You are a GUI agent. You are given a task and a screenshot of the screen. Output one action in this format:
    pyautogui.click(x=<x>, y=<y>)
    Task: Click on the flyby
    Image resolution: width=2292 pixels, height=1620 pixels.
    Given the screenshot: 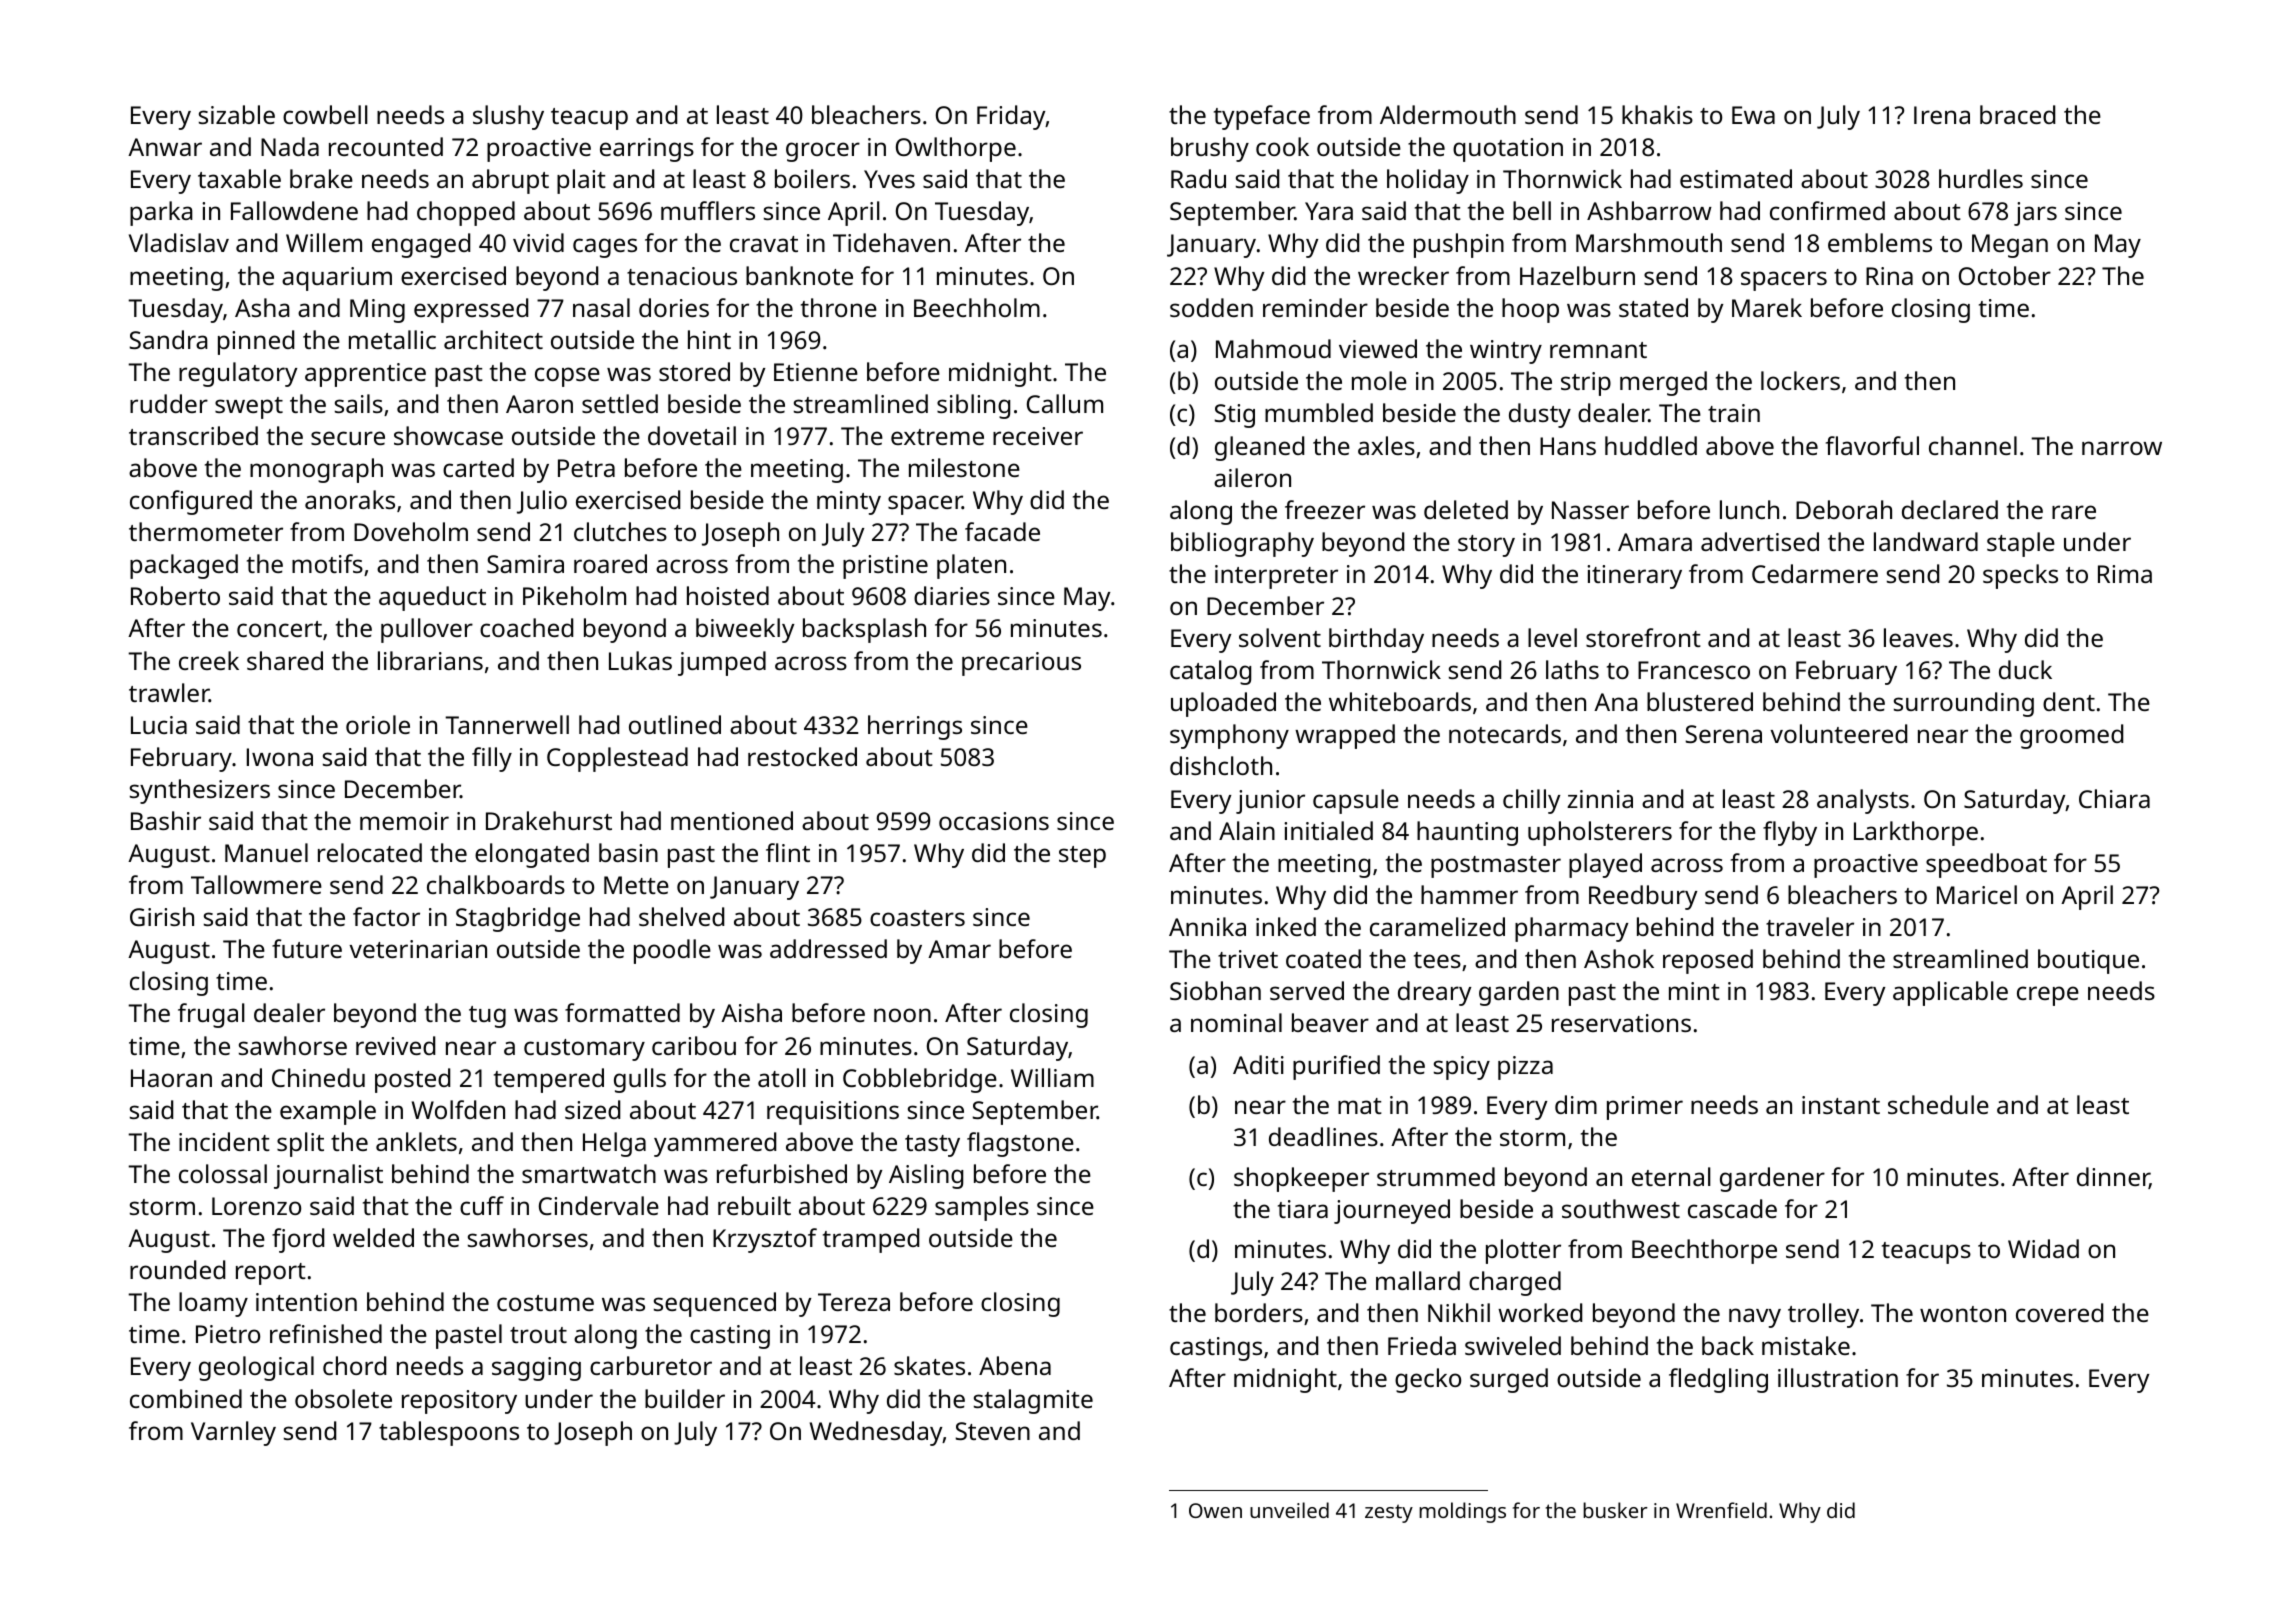 What is the action you would take?
    pyautogui.click(x=1790, y=833)
